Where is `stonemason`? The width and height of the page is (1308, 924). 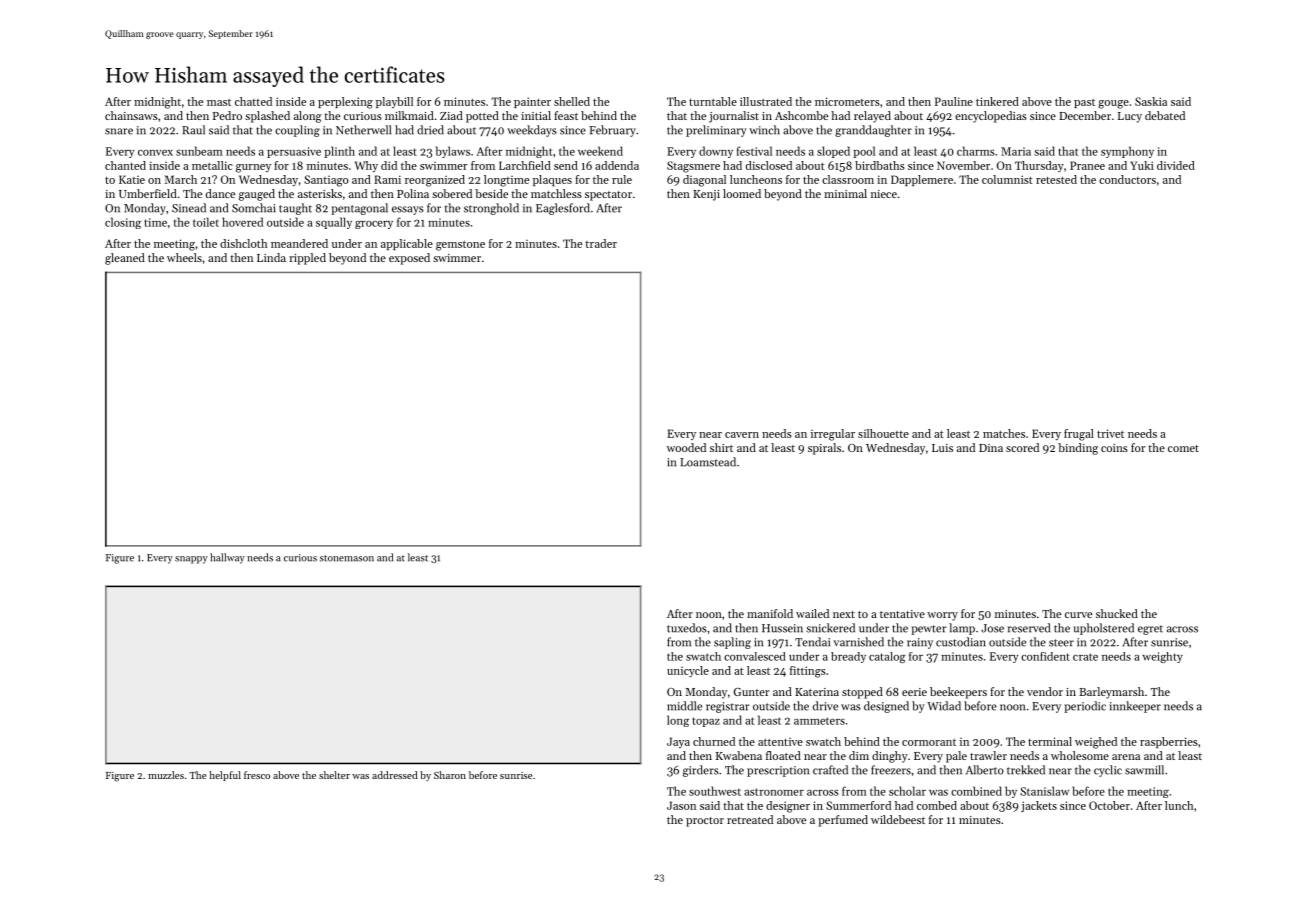 stonemason is located at coordinates (347, 558).
